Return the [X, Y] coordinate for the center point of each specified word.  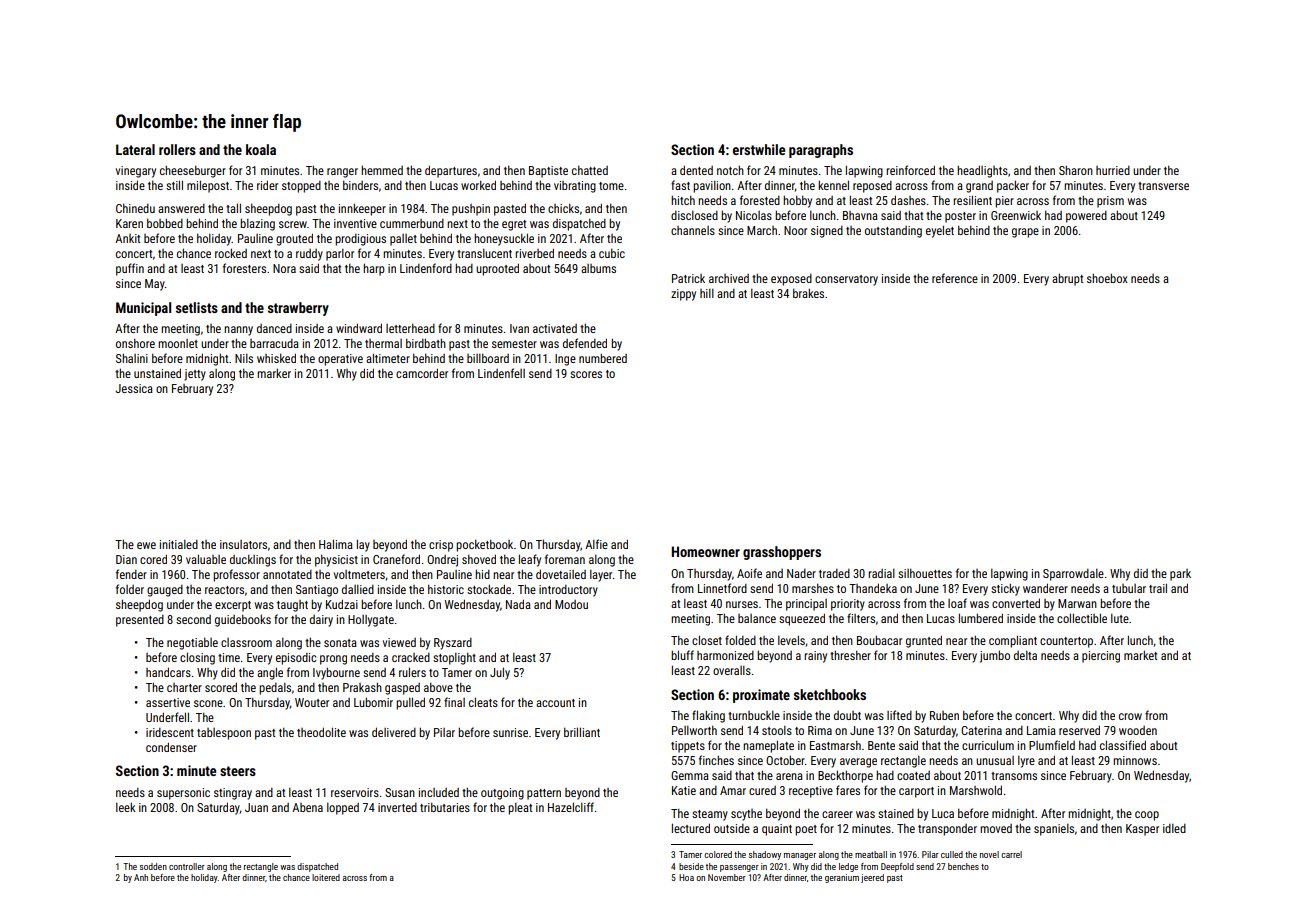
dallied [358, 589]
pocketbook [484, 545]
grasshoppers [782, 553]
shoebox [1107, 278]
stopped [301, 187]
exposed [791, 280]
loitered [326, 877]
